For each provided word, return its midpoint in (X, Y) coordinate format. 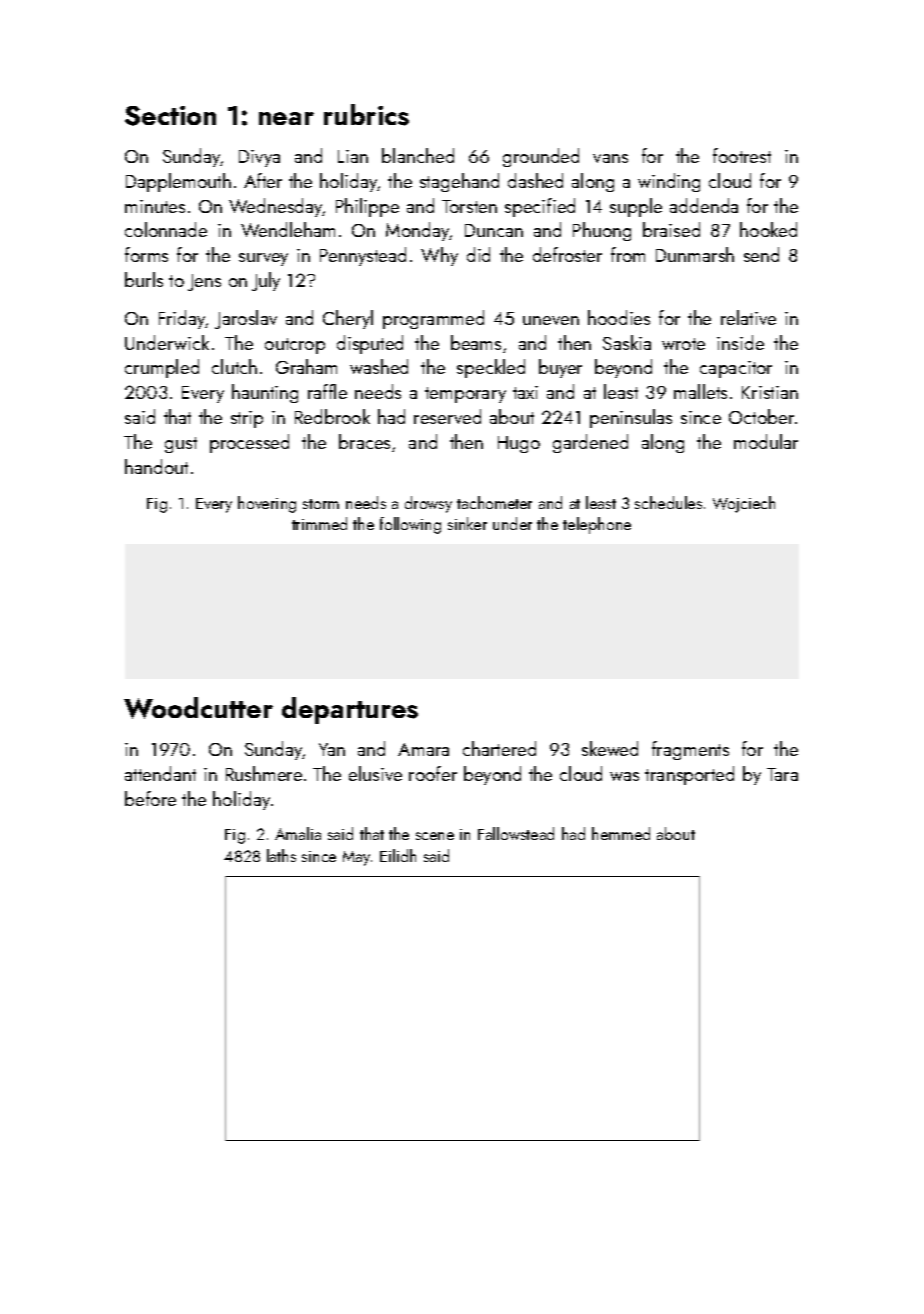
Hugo (519, 444)
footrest (742, 155)
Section (170, 116)
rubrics (366, 115)
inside (740, 342)
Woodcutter (198, 708)
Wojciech (744, 504)
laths (281, 855)
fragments (690, 750)
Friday (182, 319)
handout (156, 466)
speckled (491, 368)
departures (350, 710)
